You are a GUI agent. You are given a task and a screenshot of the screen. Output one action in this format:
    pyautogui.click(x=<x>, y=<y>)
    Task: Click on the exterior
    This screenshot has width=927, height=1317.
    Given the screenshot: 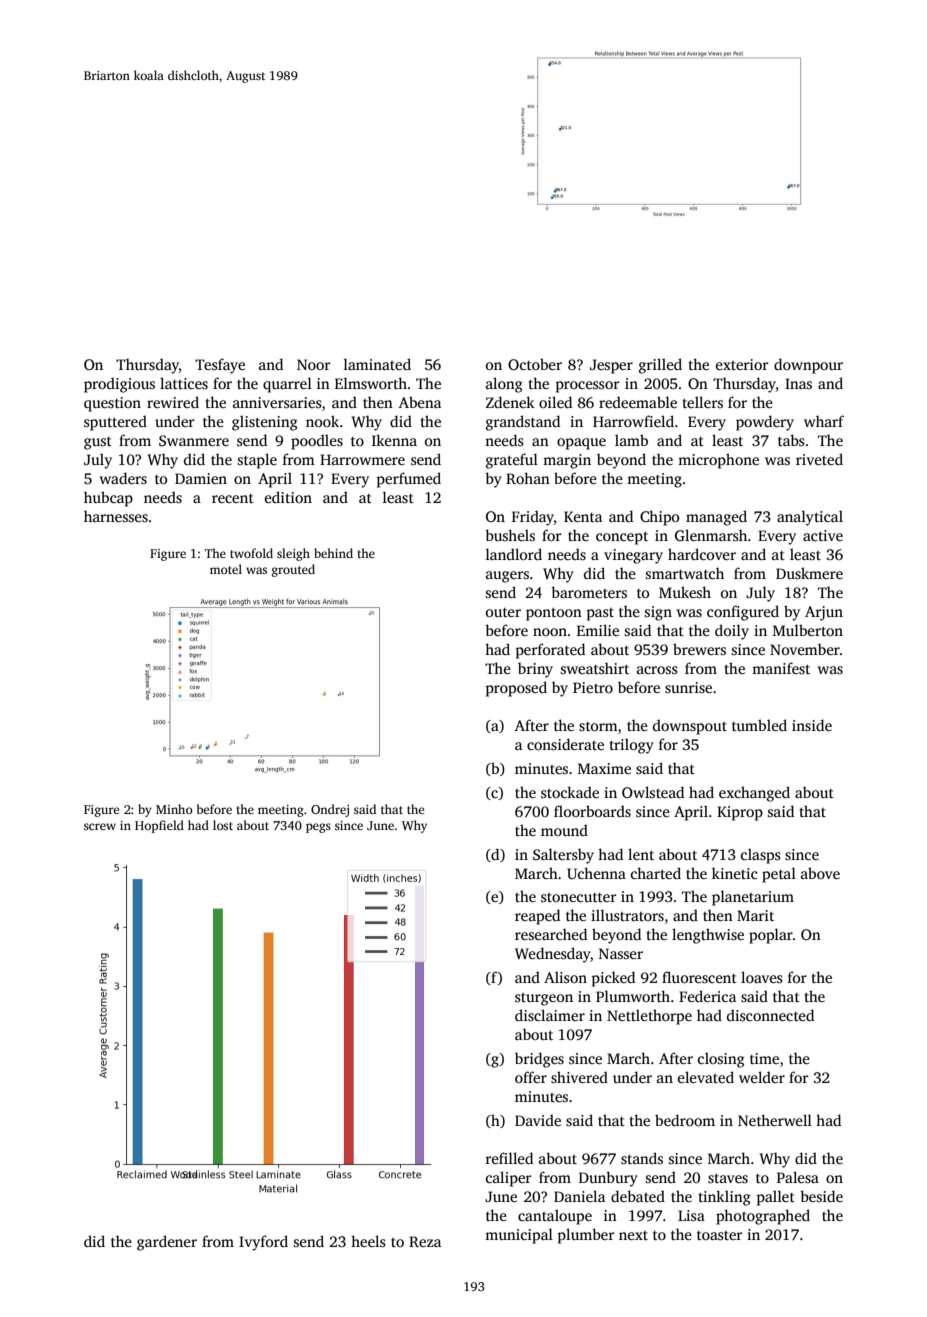 What is the action you would take?
    pyautogui.click(x=742, y=364)
